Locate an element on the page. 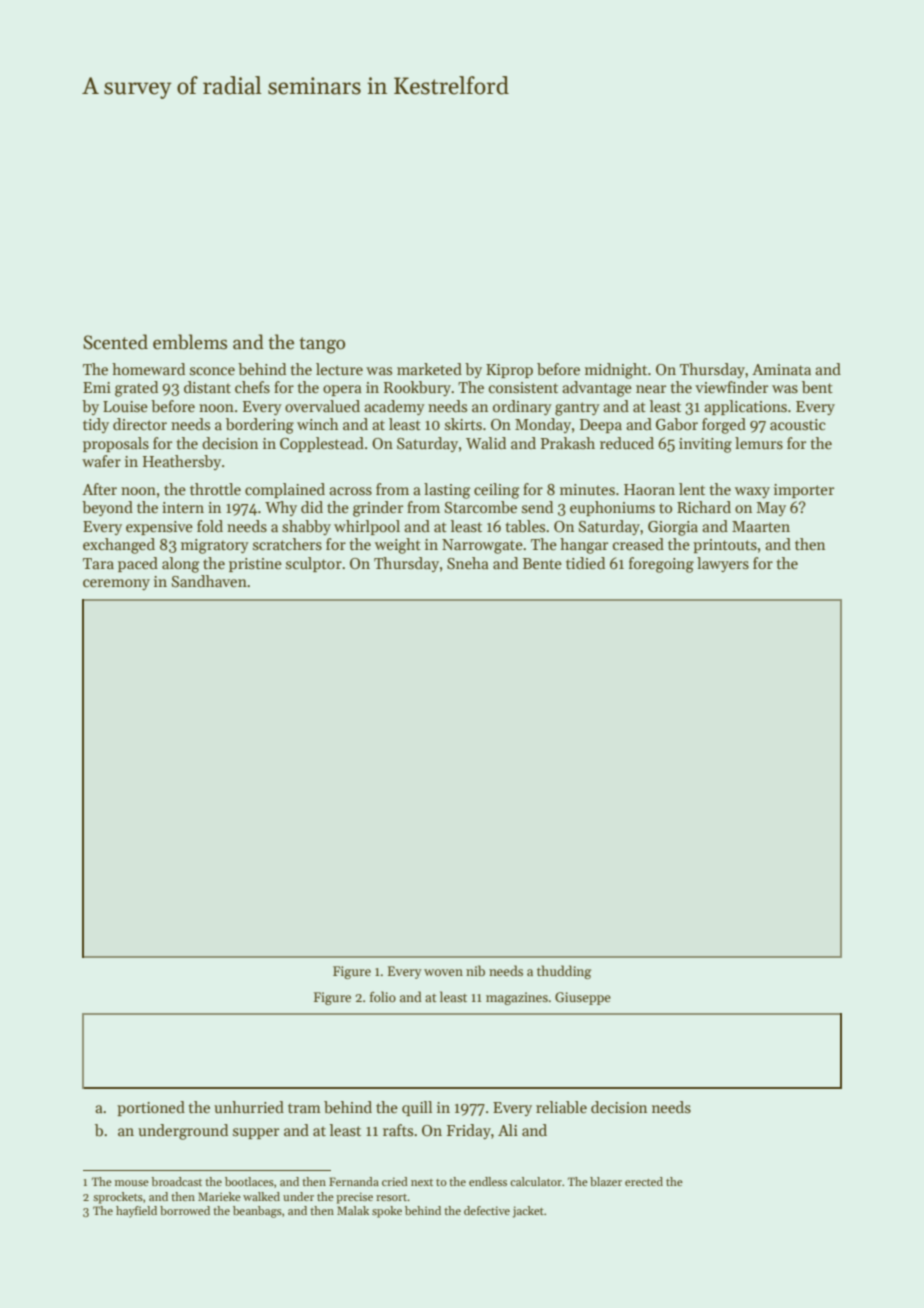 The width and height of the image is (924, 1308). lawyers is located at coordinates (723, 564).
